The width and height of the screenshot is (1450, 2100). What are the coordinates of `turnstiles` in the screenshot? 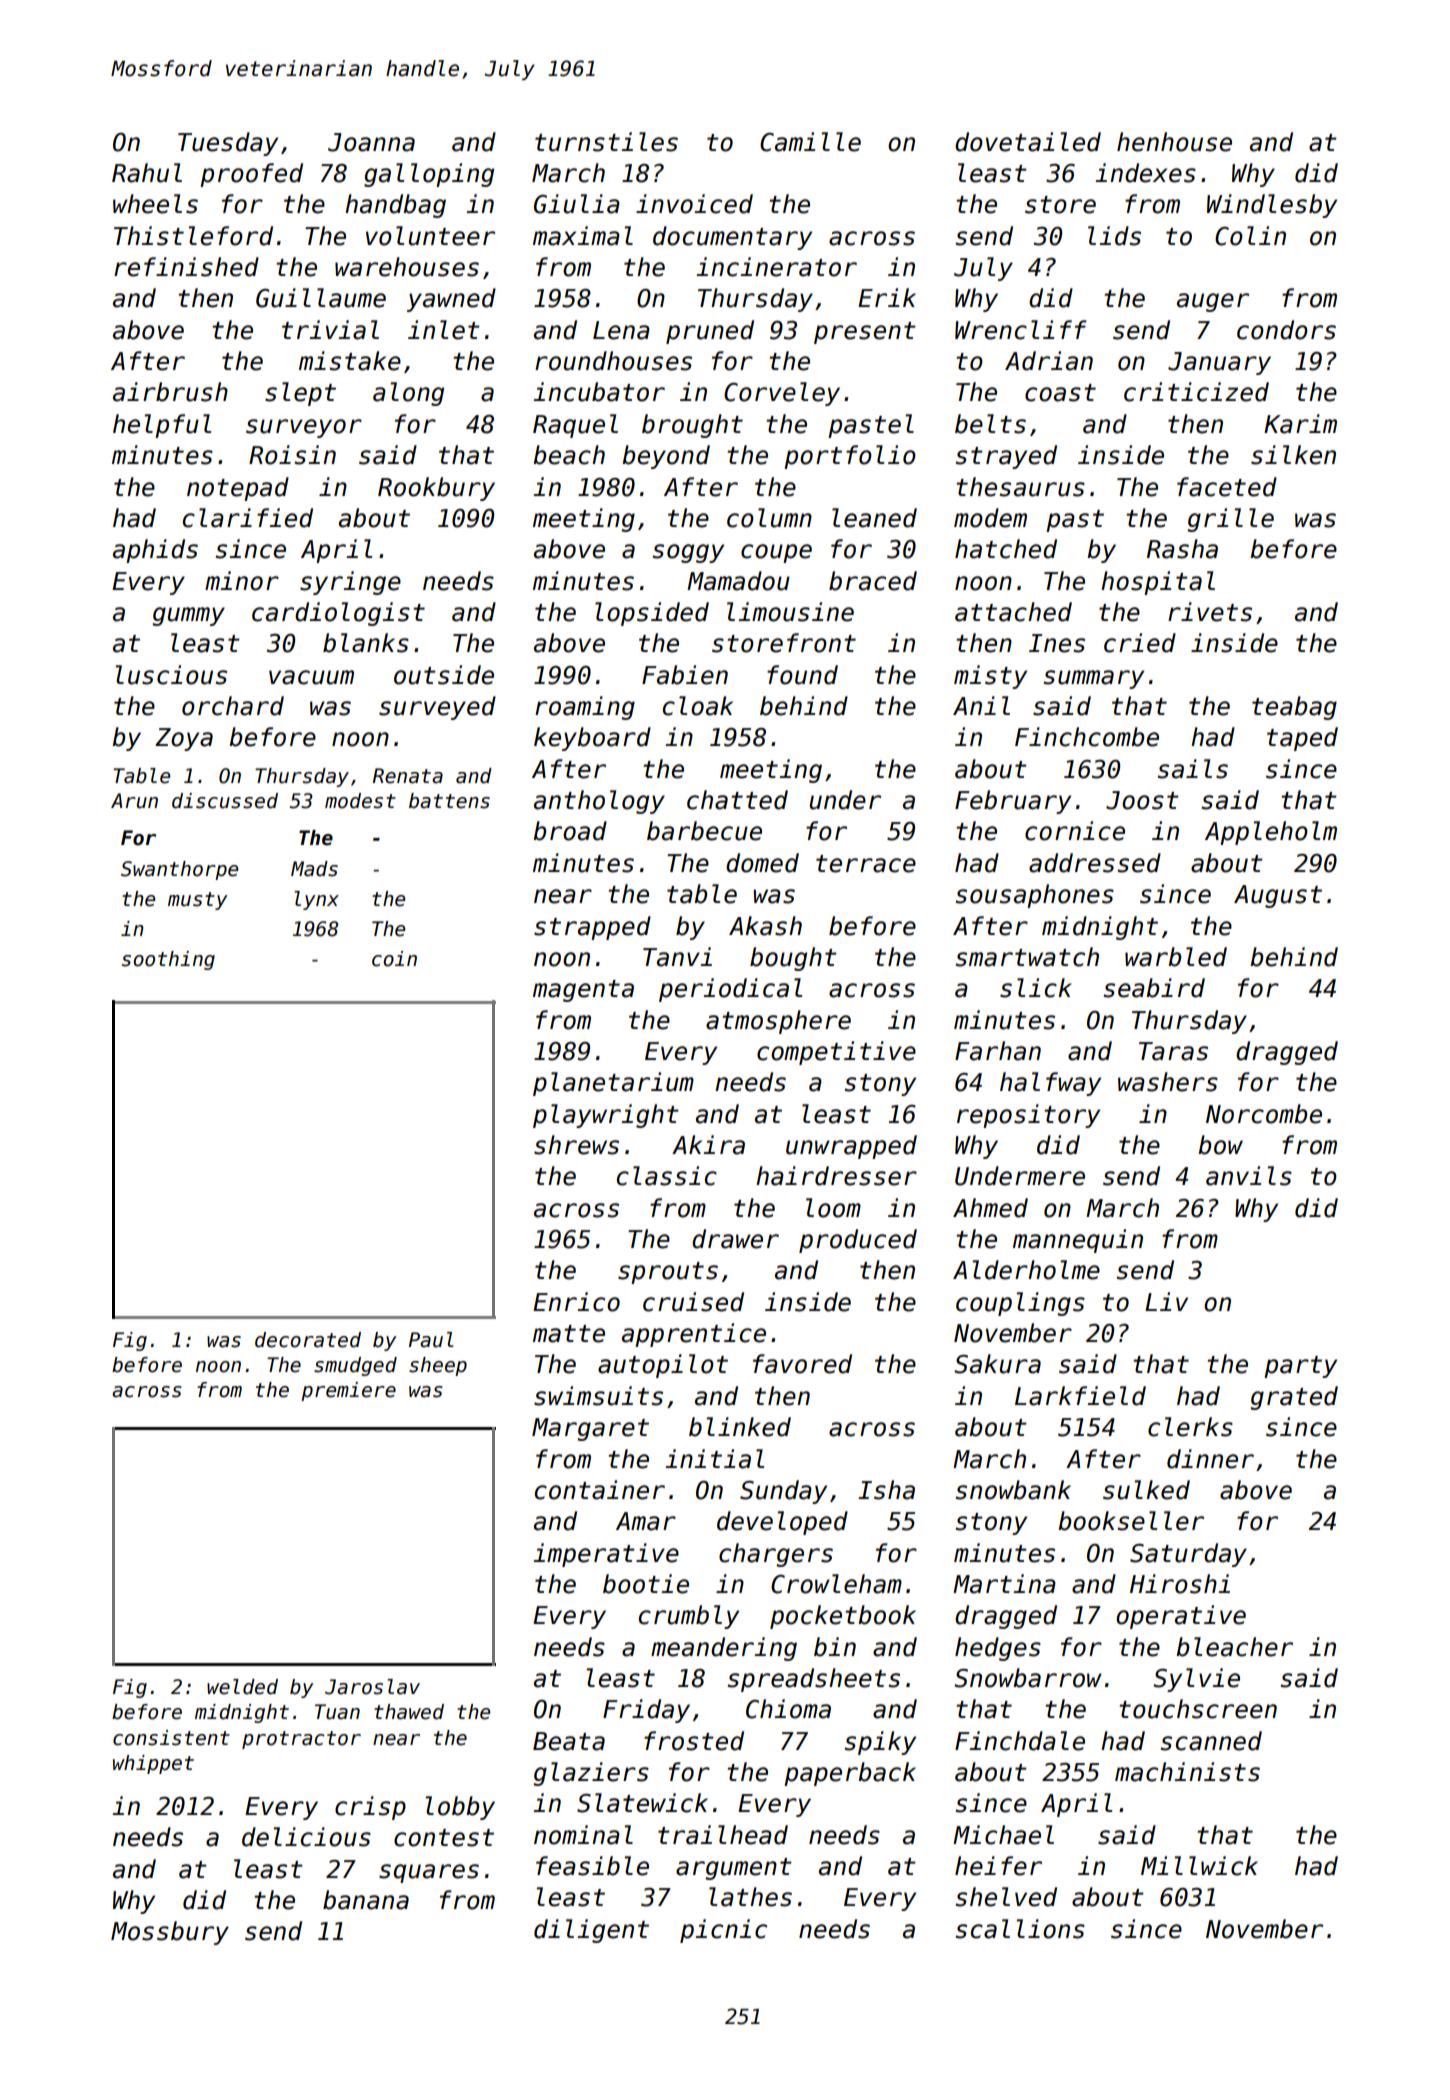 It's located at (606, 142).
